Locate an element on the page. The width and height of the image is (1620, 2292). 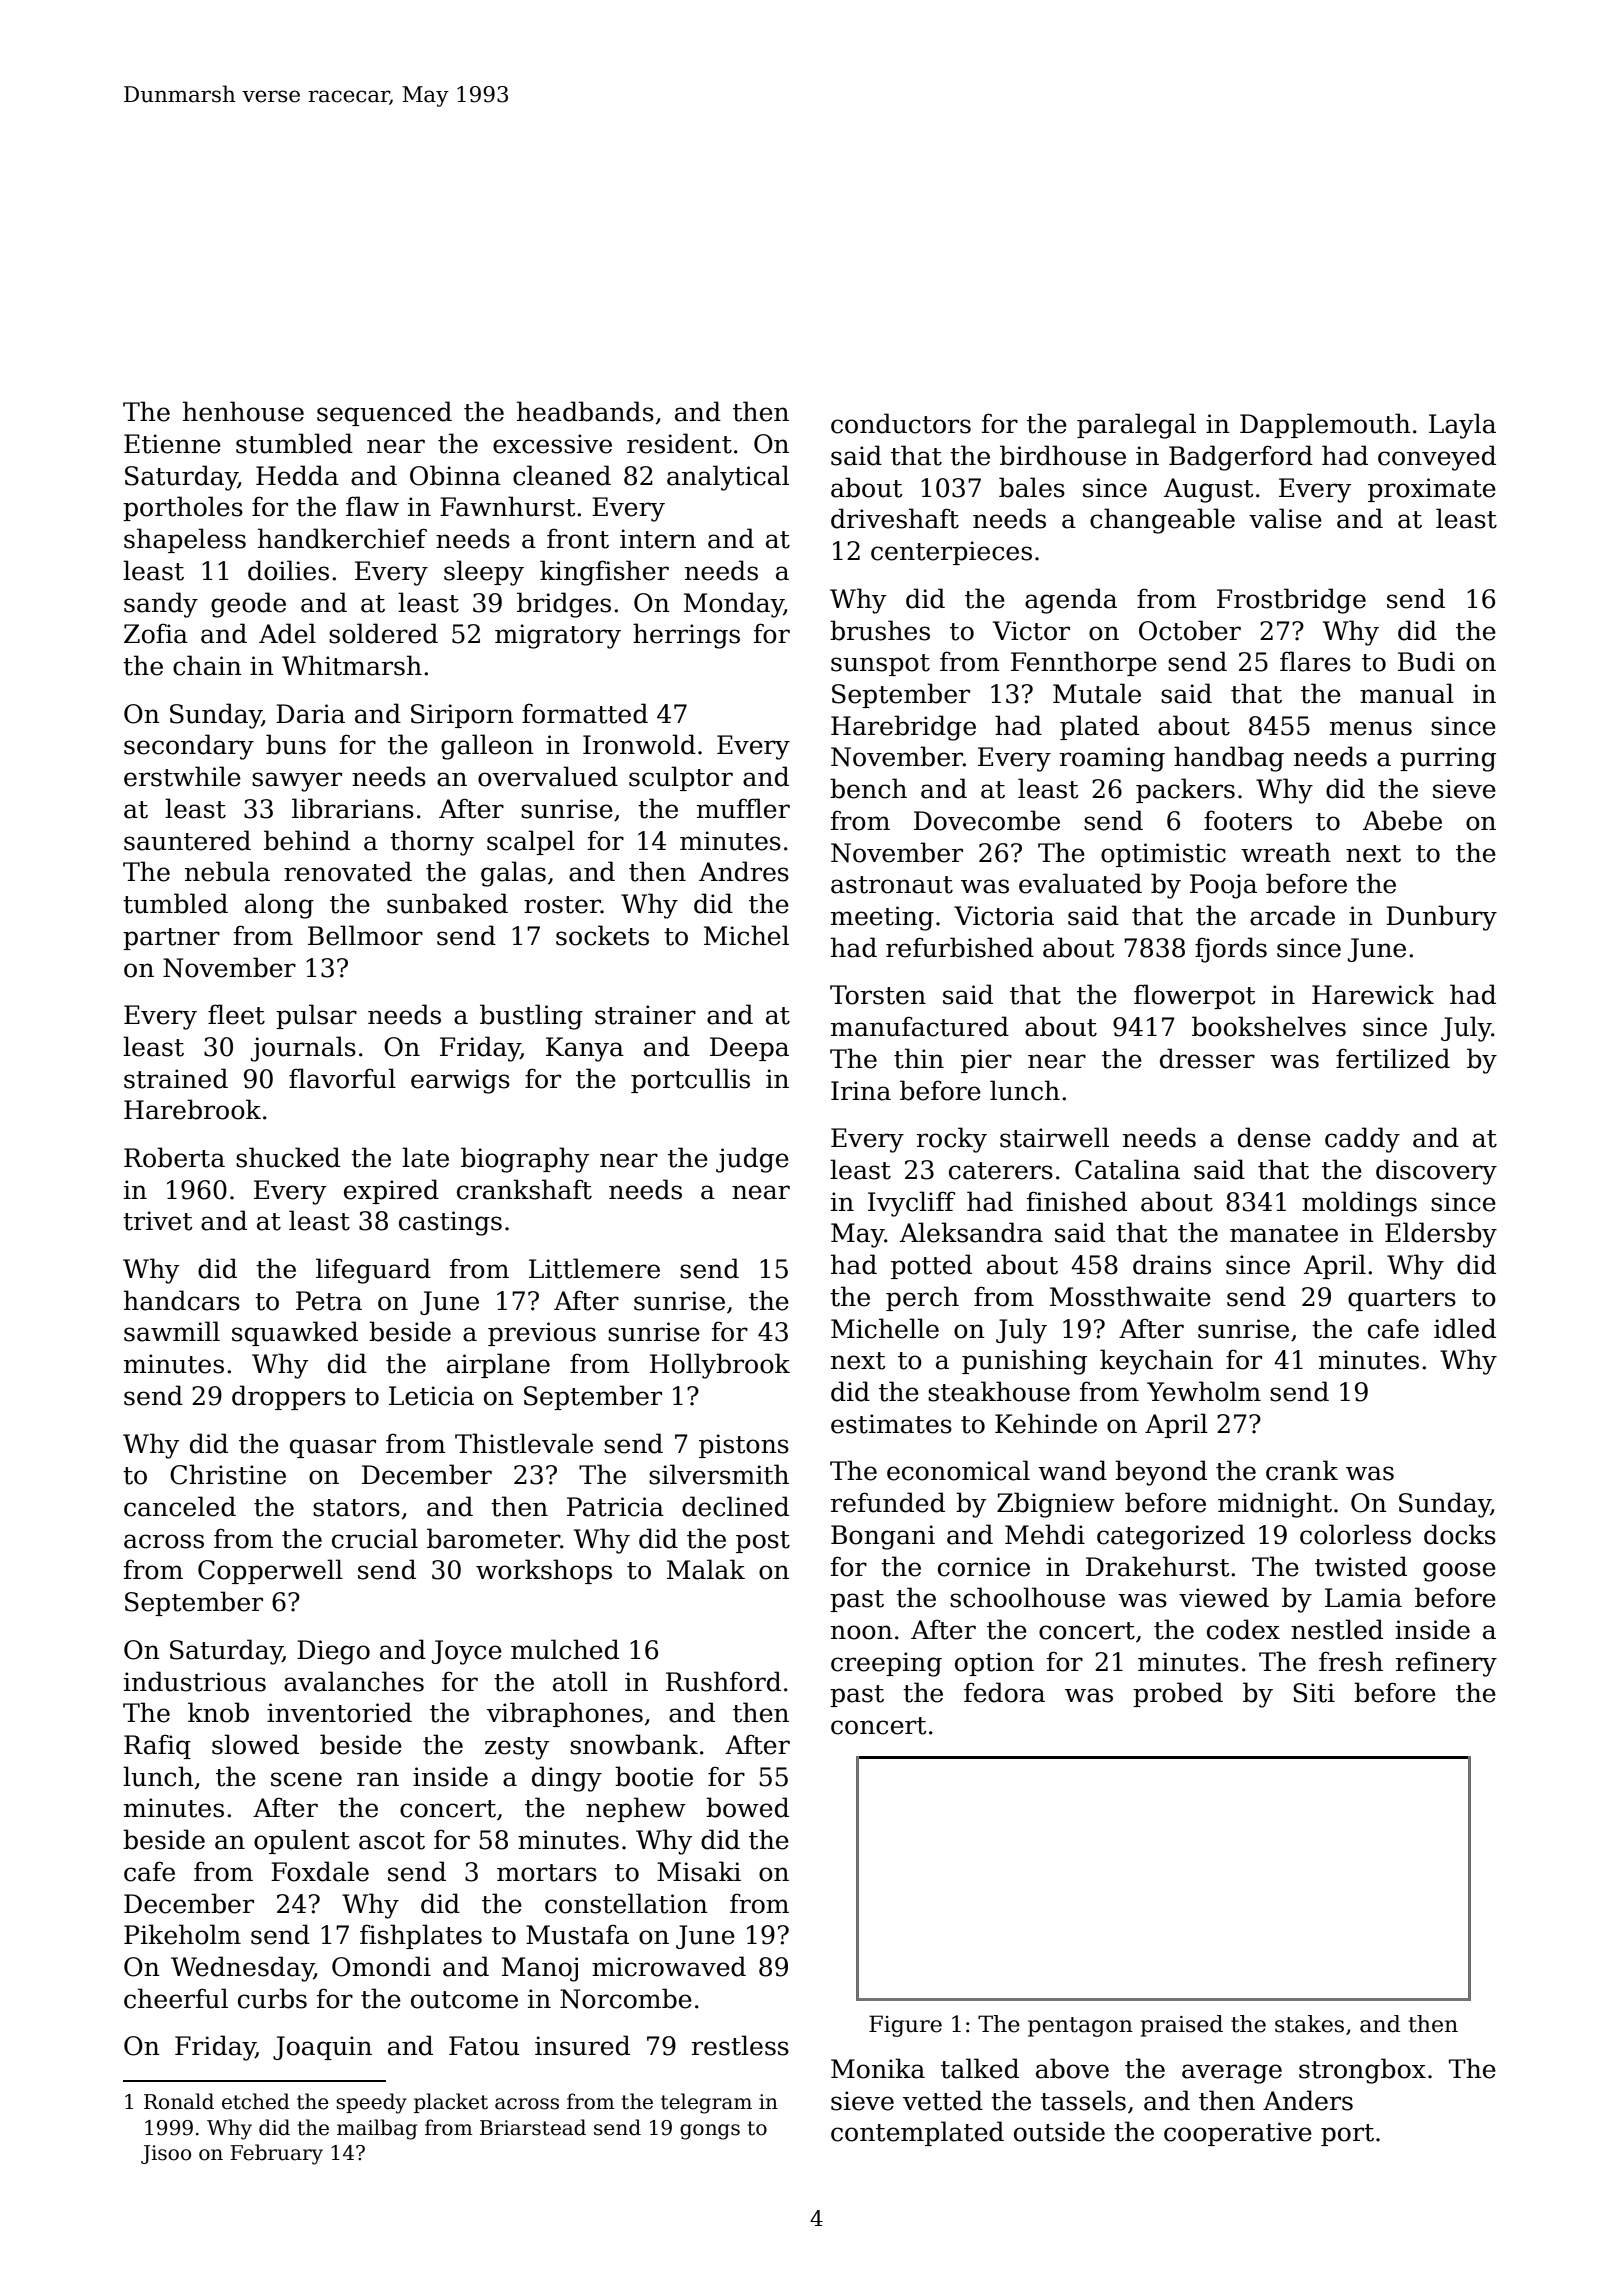
Kanya is located at coordinates (585, 1049).
